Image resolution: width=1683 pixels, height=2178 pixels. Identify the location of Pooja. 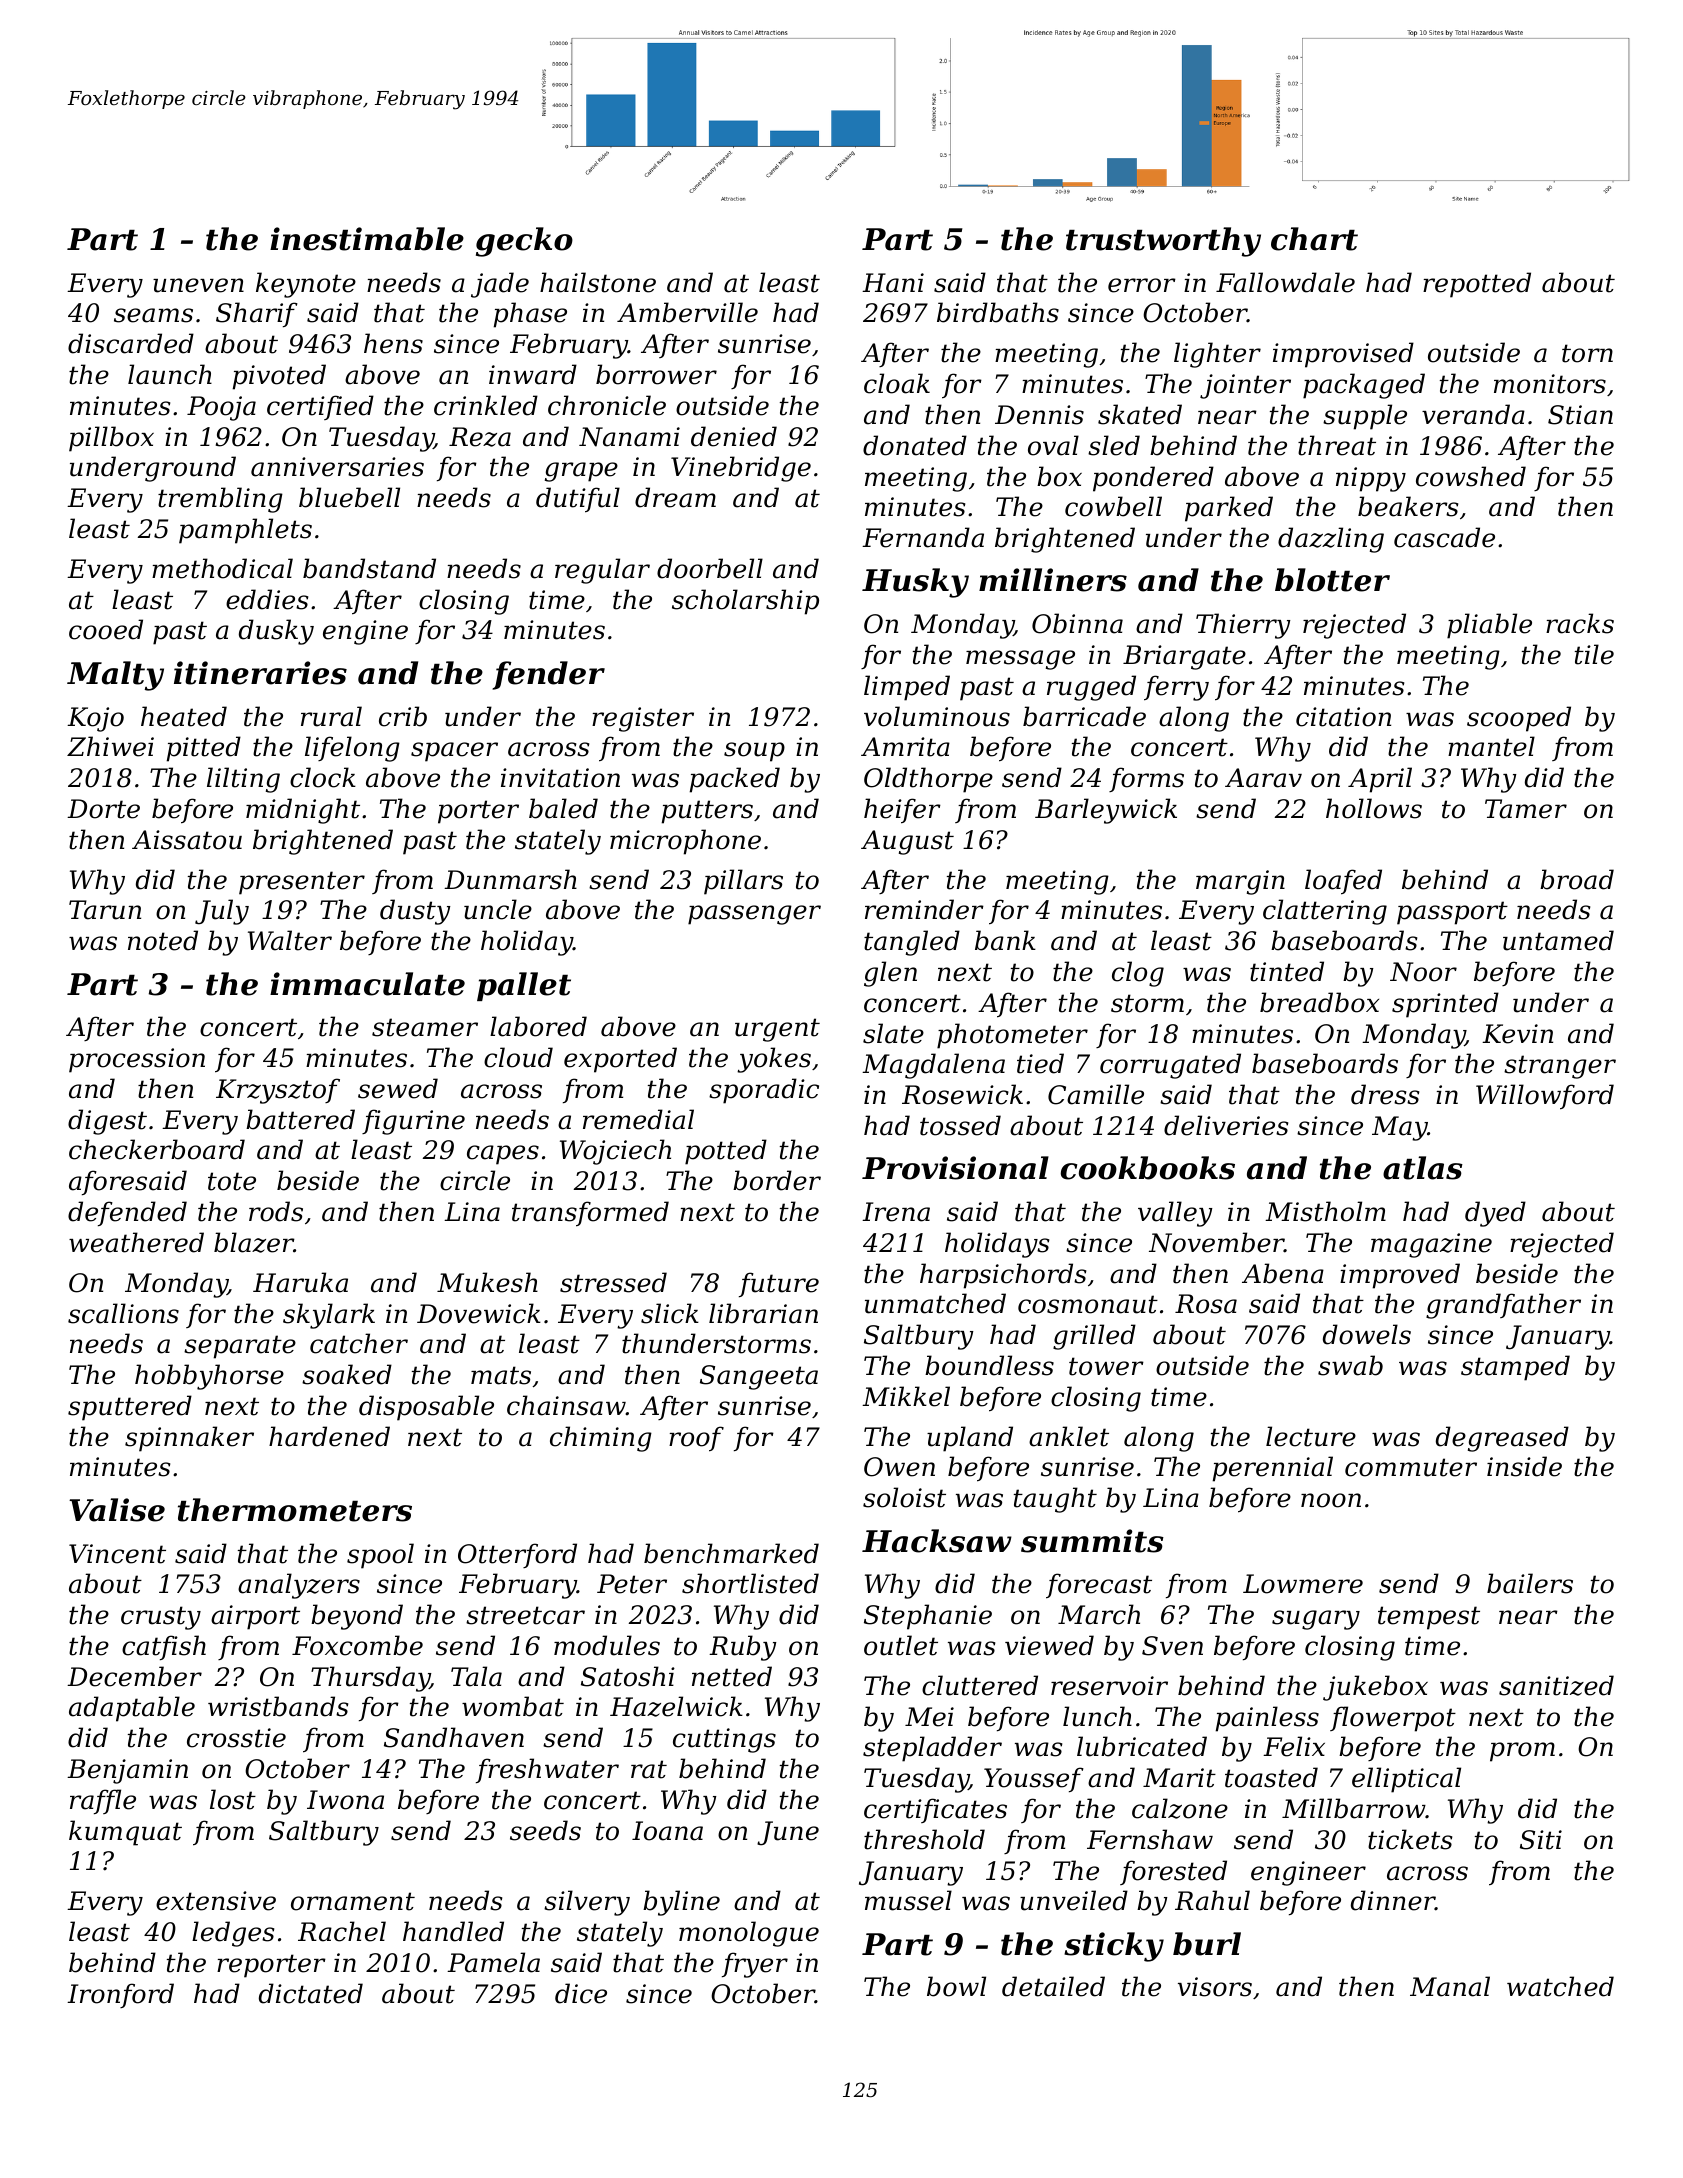
(221, 408).
